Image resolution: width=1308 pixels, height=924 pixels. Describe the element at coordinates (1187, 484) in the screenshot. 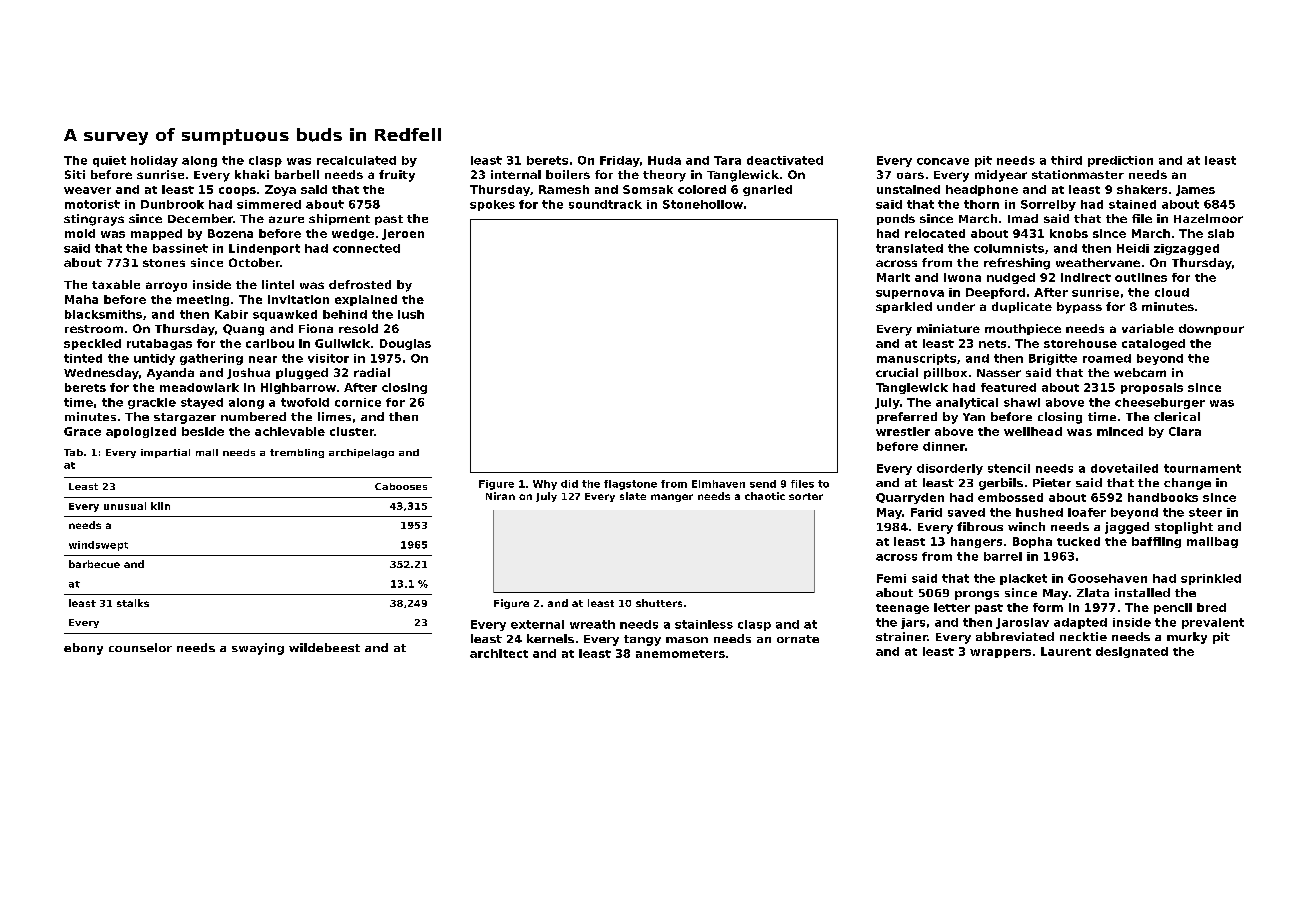

I see `change` at that location.
